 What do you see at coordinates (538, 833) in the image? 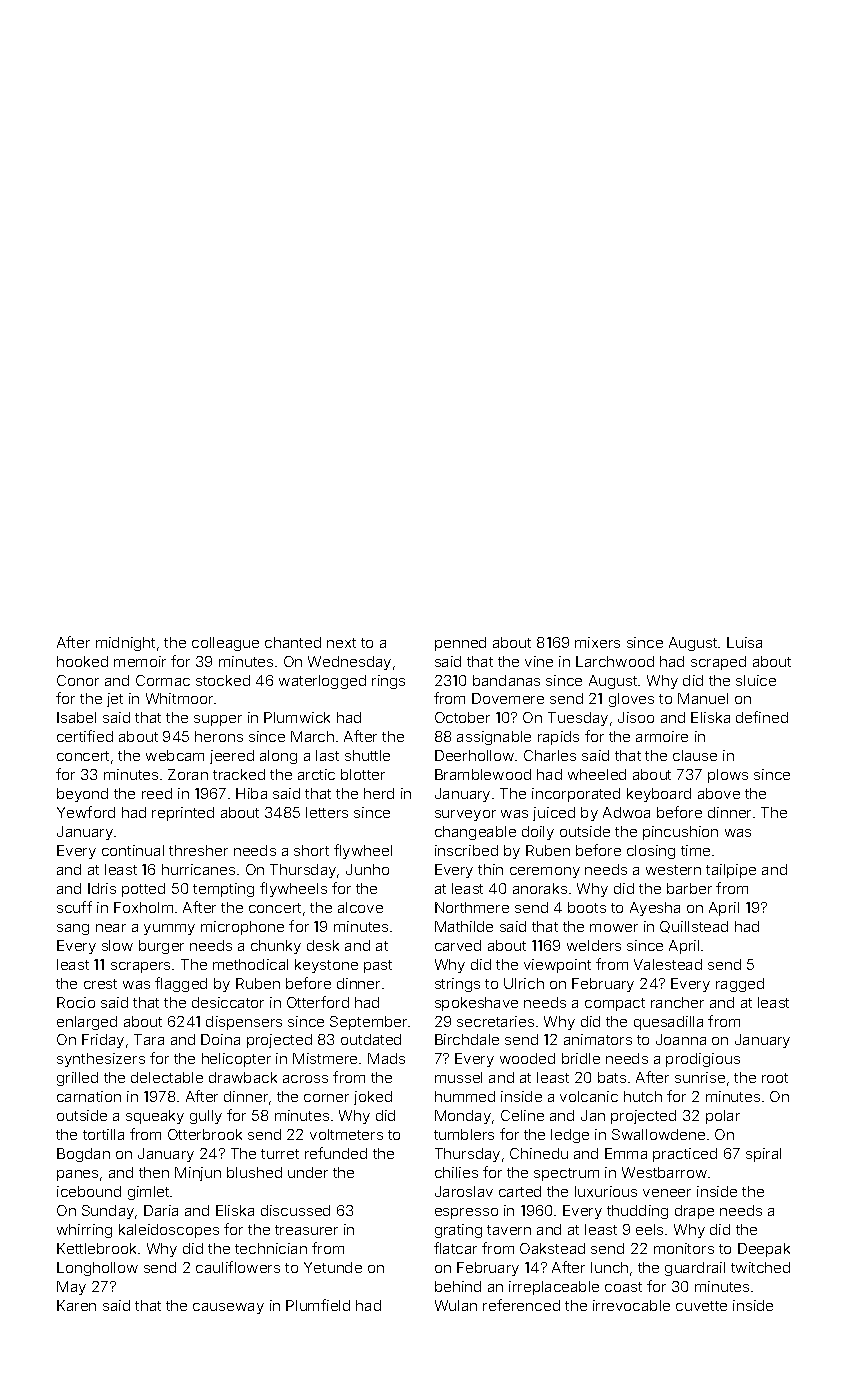
I see `doily` at bounding box center [538, 833].
